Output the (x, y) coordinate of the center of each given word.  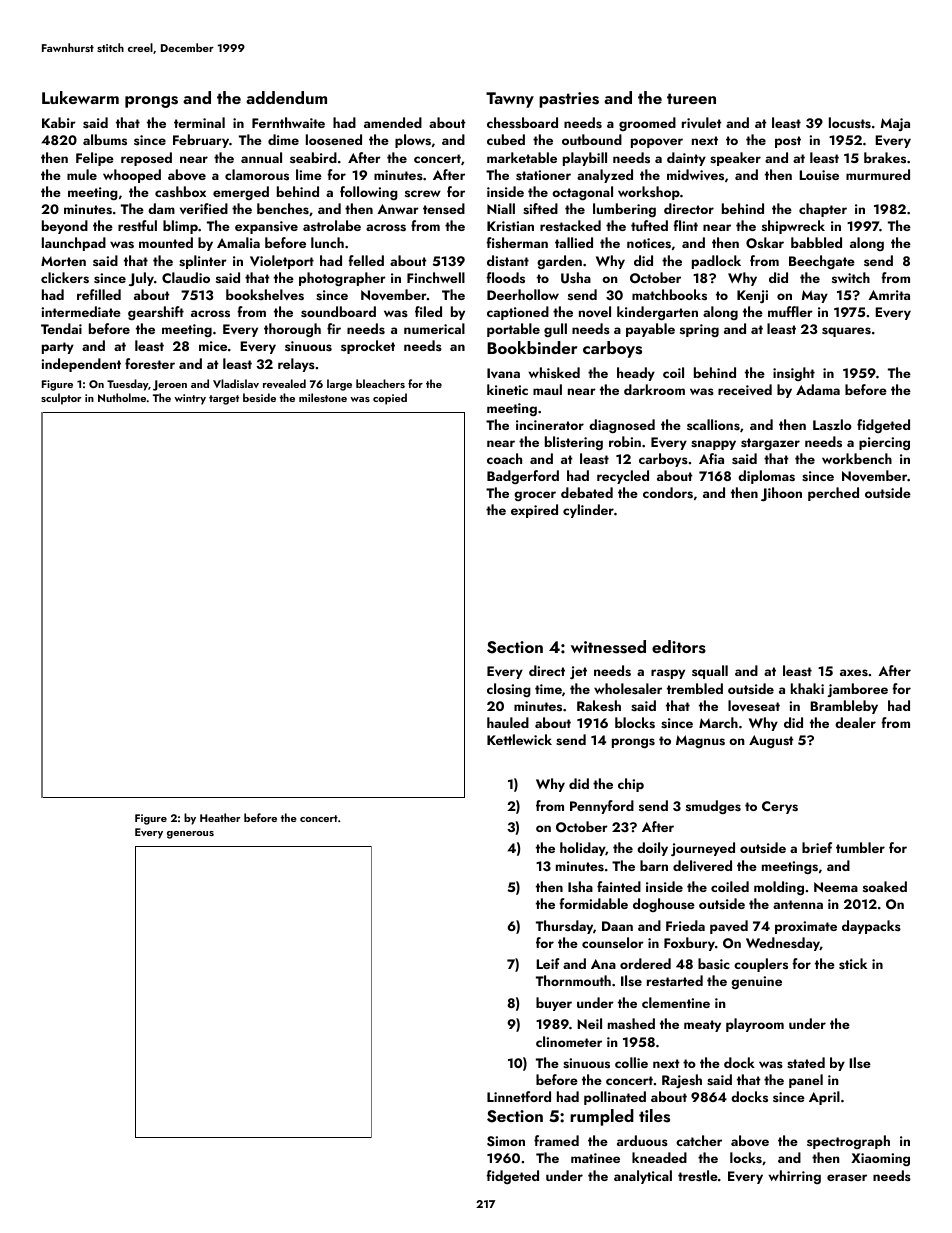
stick (853, 963)
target (224, 400)
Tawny (510, 100)
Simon (506, 1141)
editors (679, 647)
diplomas (766, 477)
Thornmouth (573, 980)
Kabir (59, 122)
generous (190, 835)
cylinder (588, 511)
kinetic (507, 389)
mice (213, 346)
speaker (735, 159)
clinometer (569, 1041)
